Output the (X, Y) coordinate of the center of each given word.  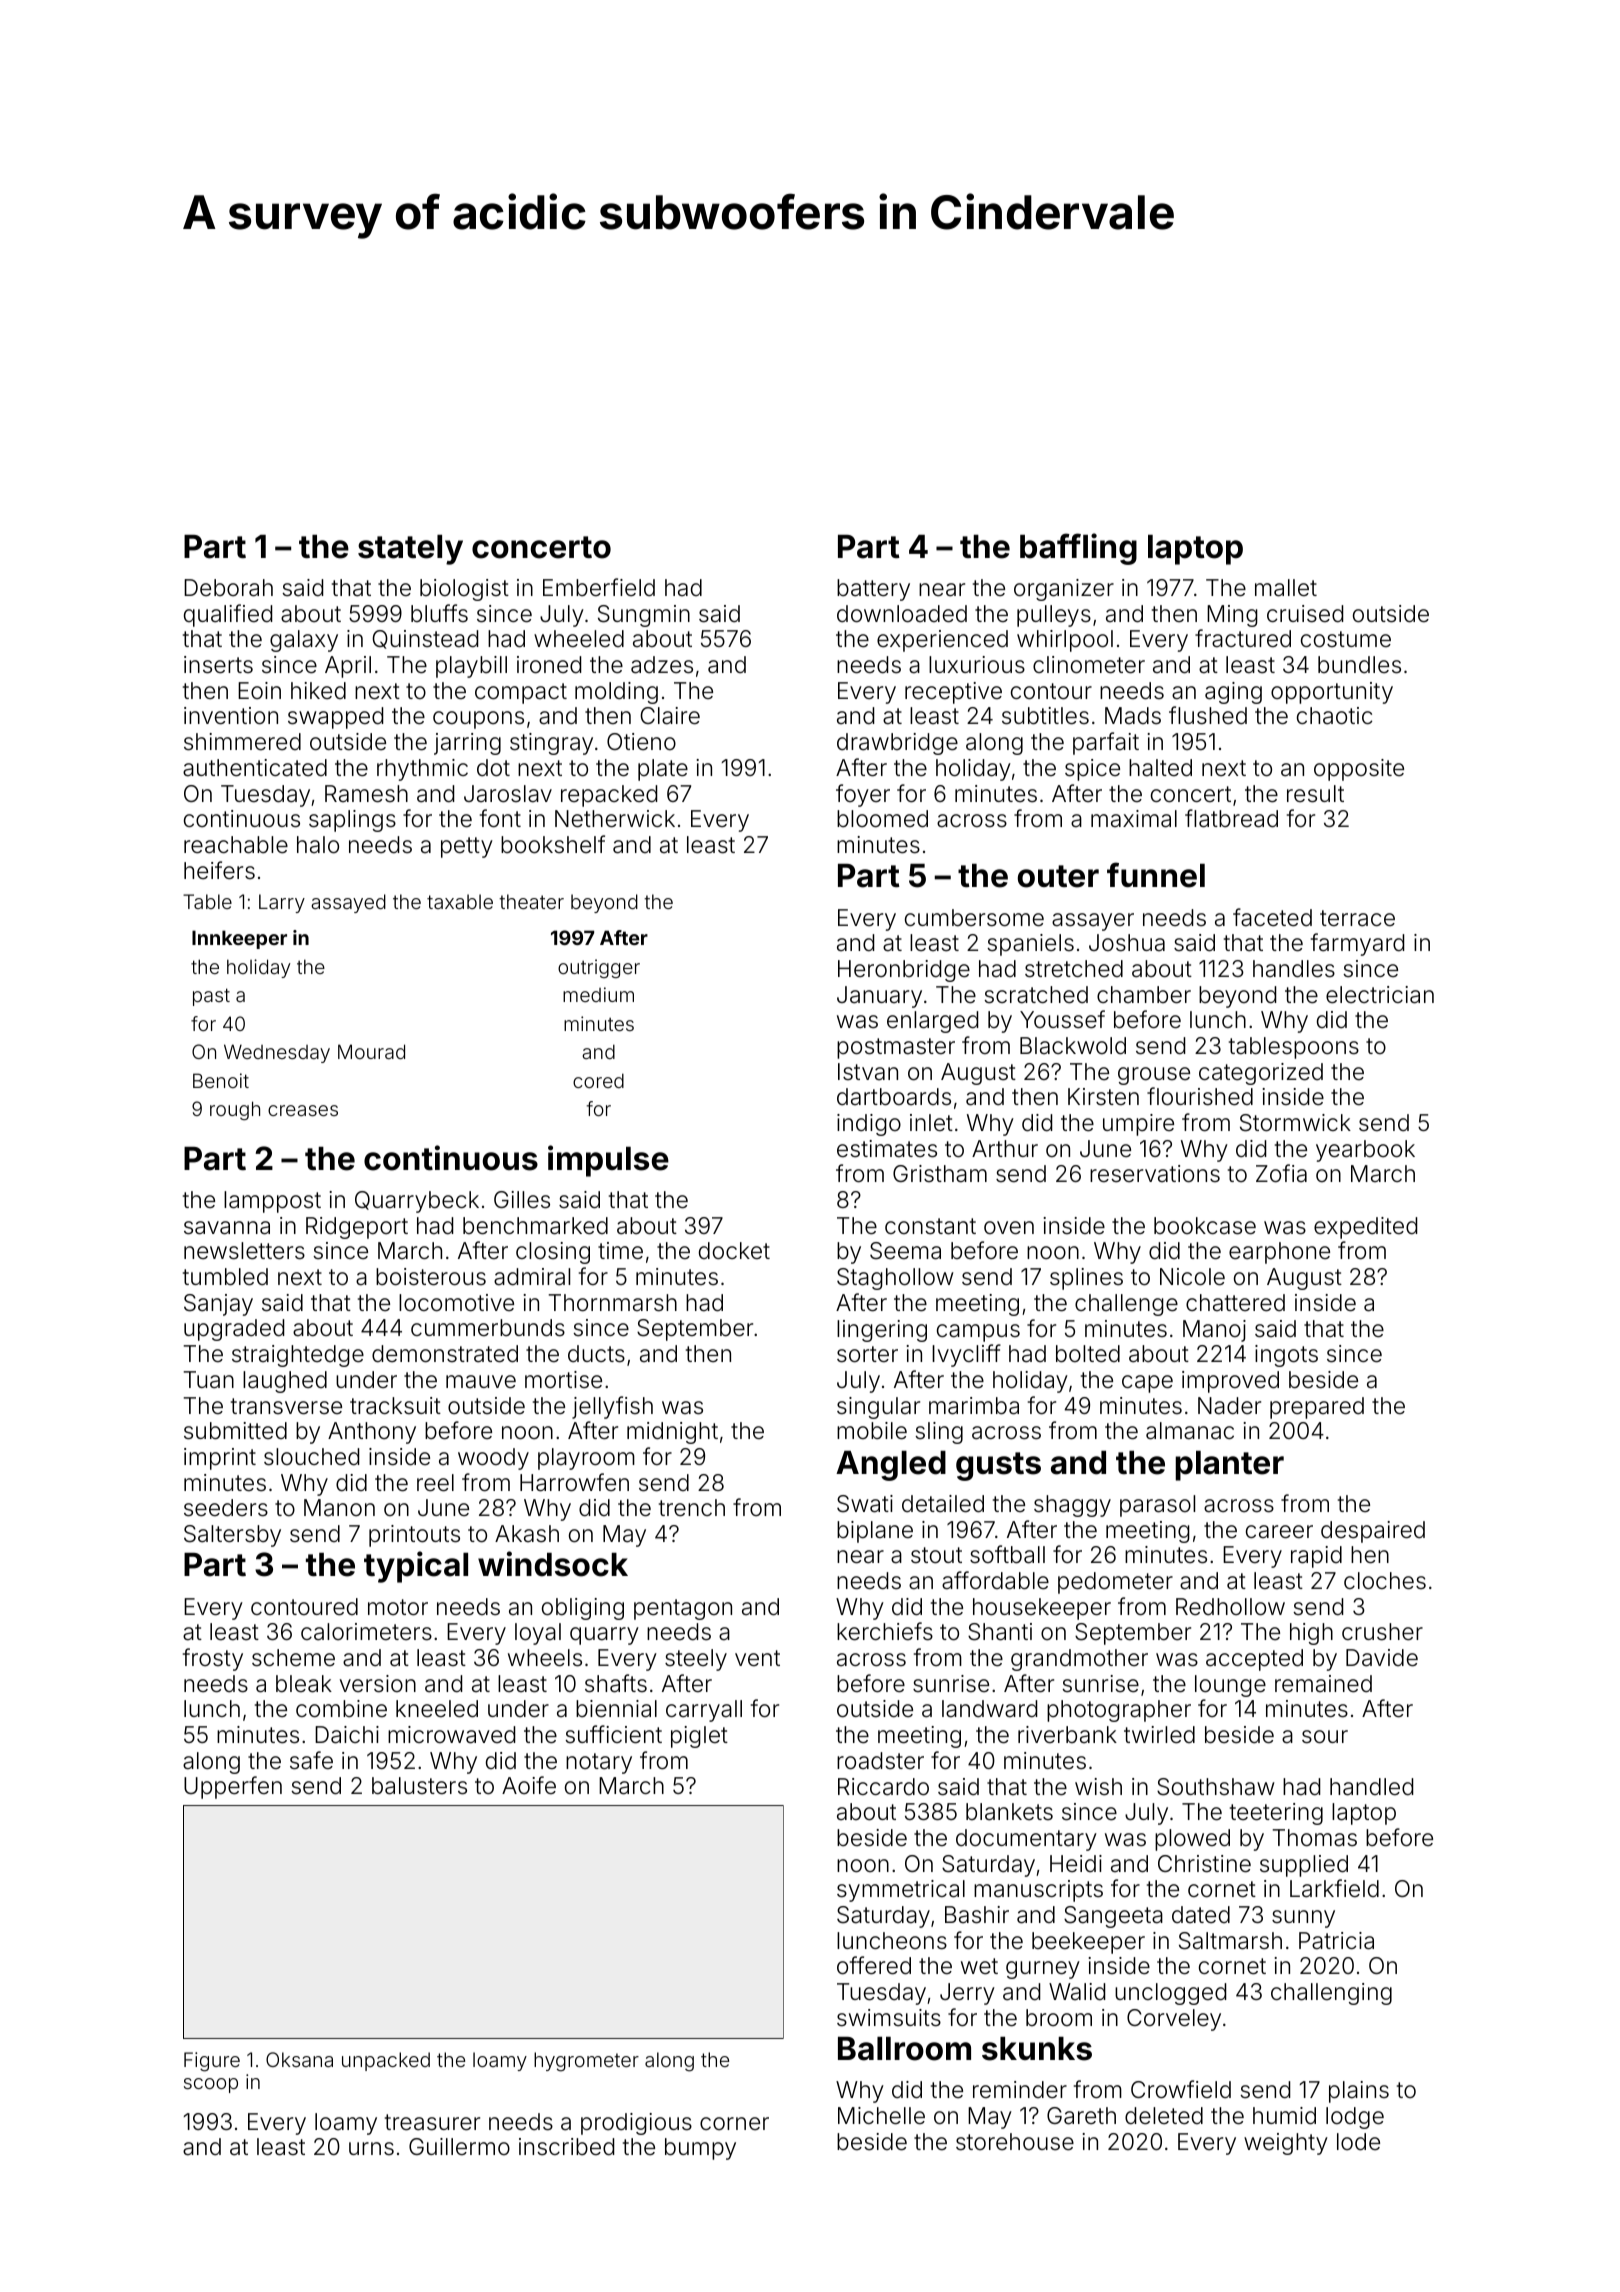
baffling (1078, 549)
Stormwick (1295, 1123)
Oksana (299, 2059)
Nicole (1192, 1277)
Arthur (1005, 1148)
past (211, 997)
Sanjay (218, 1305)
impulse (608, 1161)
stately (410, 550)
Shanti (1000, 1632)
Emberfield (599, 587)
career (1279, 1532)
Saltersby (232, 1536)
